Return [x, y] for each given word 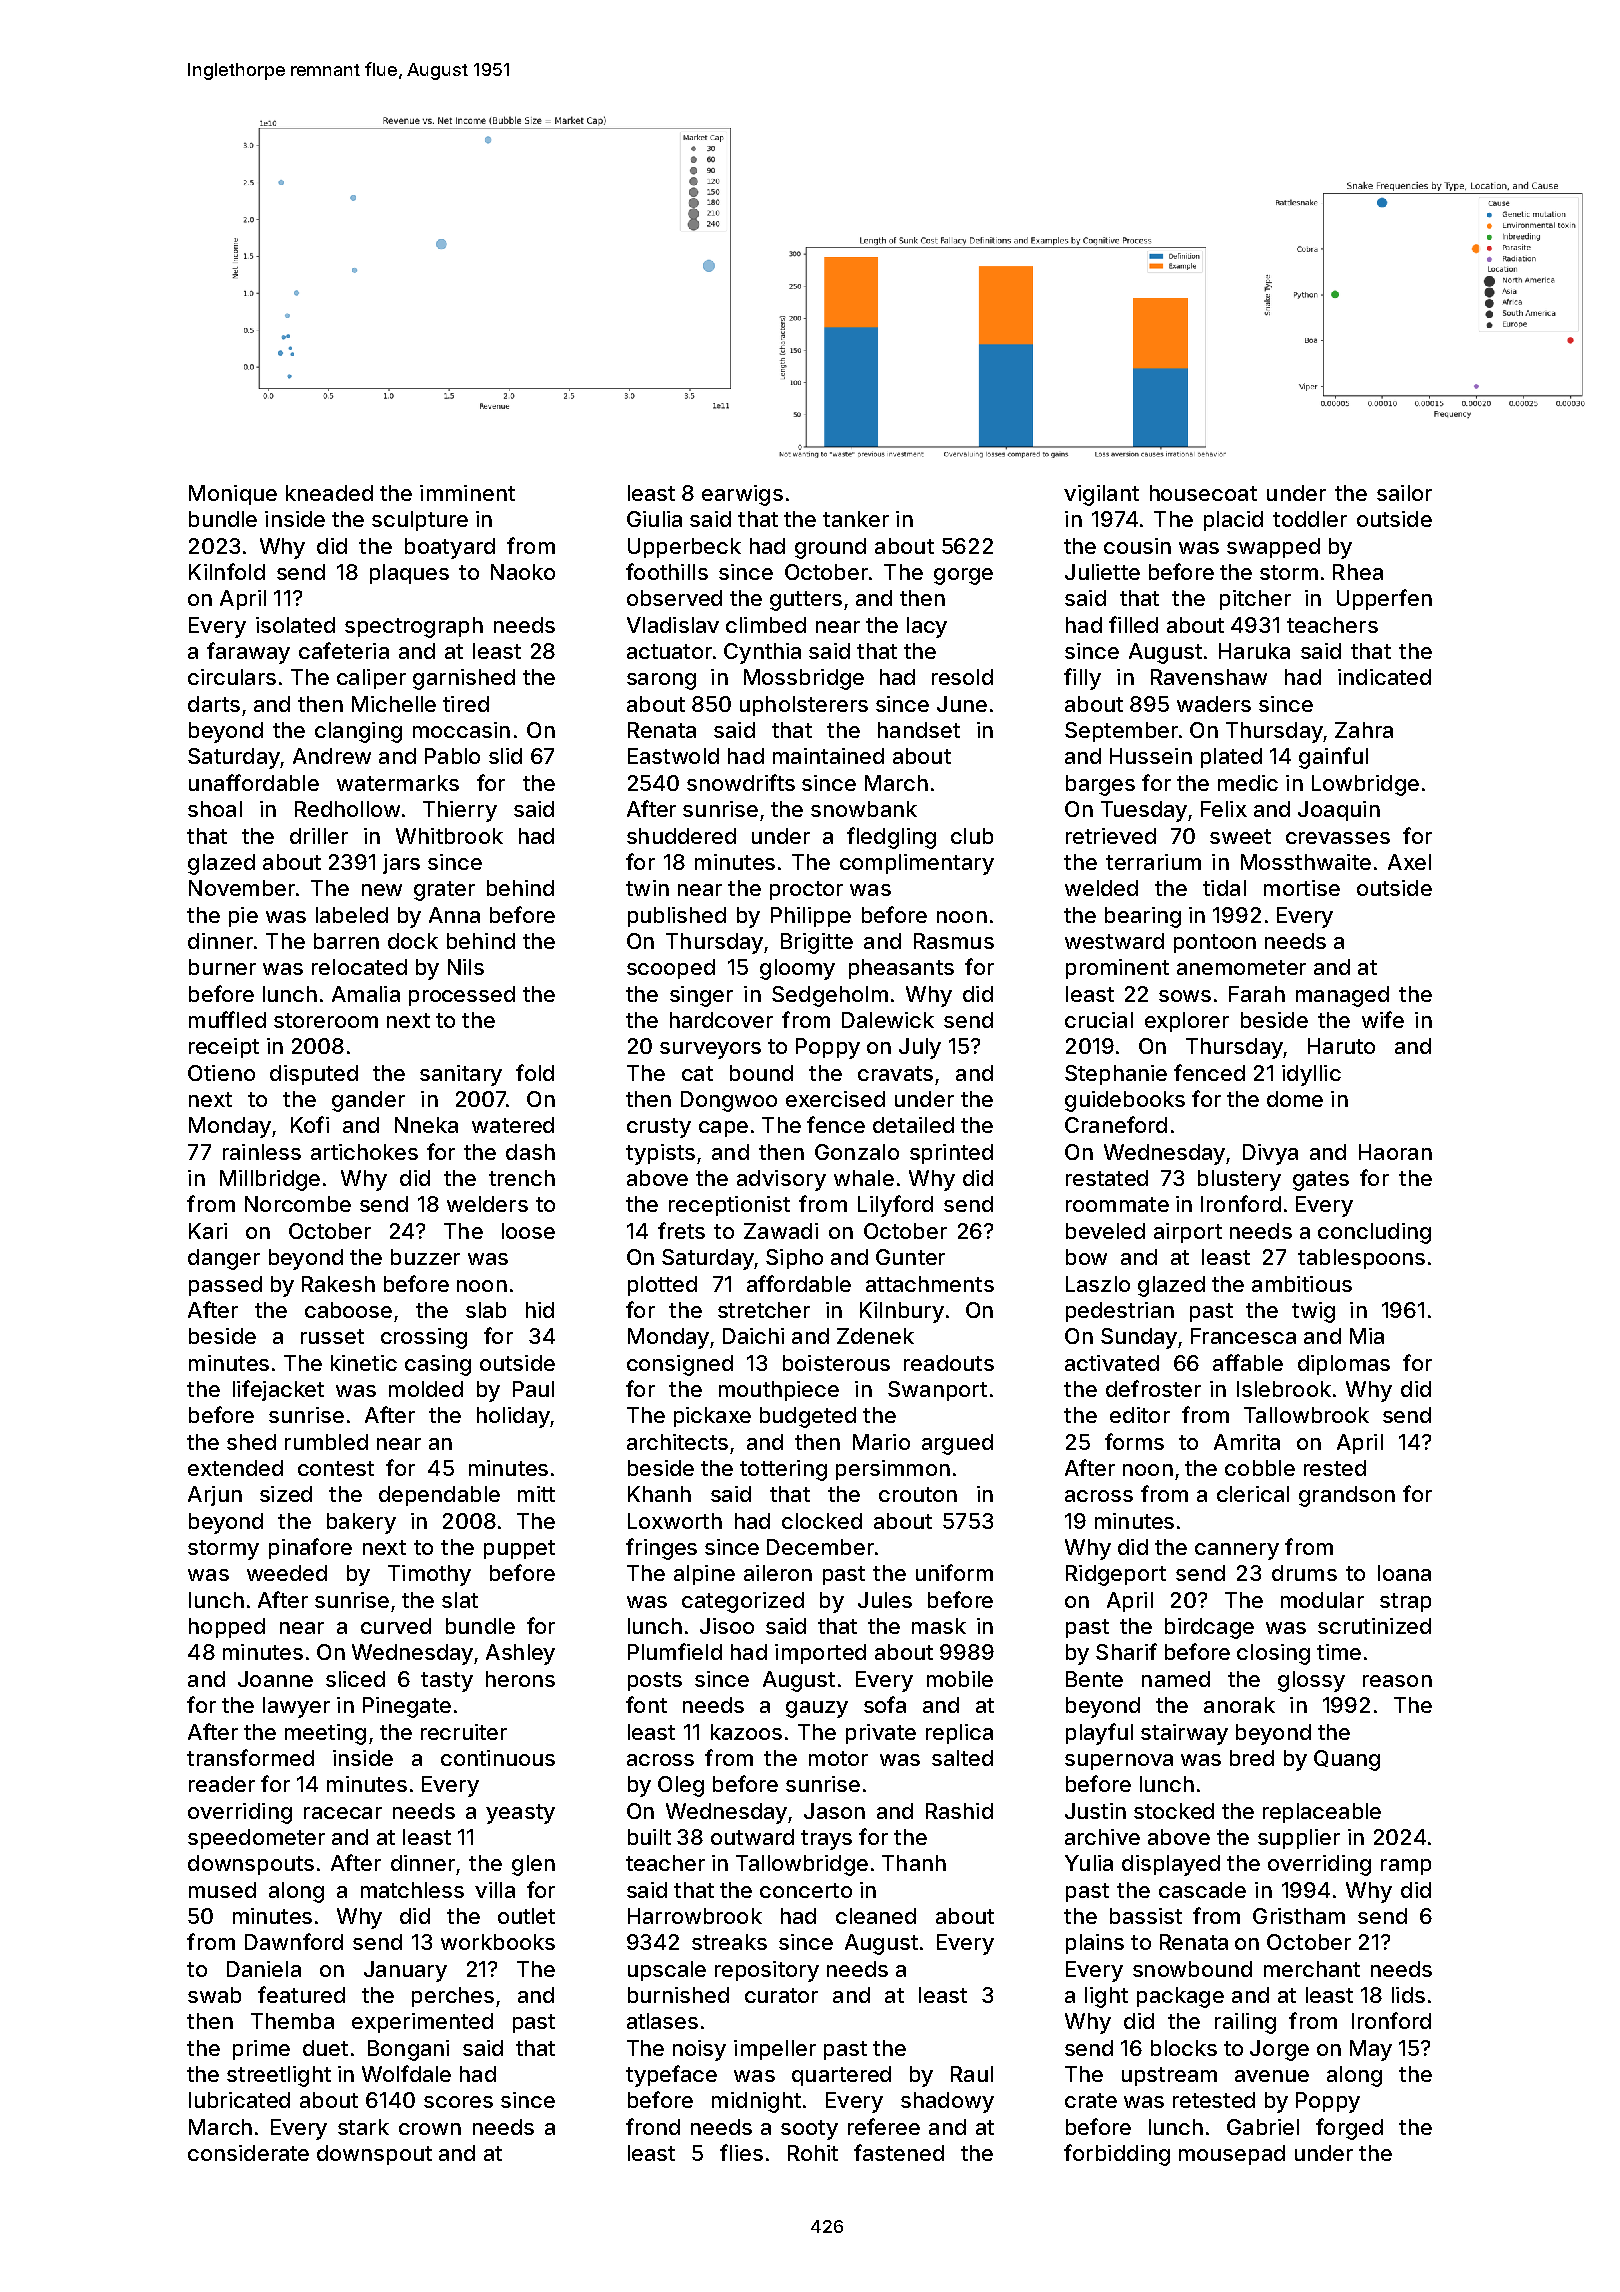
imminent [467, 493]
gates [1321, 1181]
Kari [208, 1231]
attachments [930, 1284]
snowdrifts [741, 782]
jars [401, 864]
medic [1248, 783]
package [1180, 1997]
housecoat [1203, 493]
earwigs [742, 495]
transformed [250, 1757]
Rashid [959, 1811]
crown [430, 2129]
